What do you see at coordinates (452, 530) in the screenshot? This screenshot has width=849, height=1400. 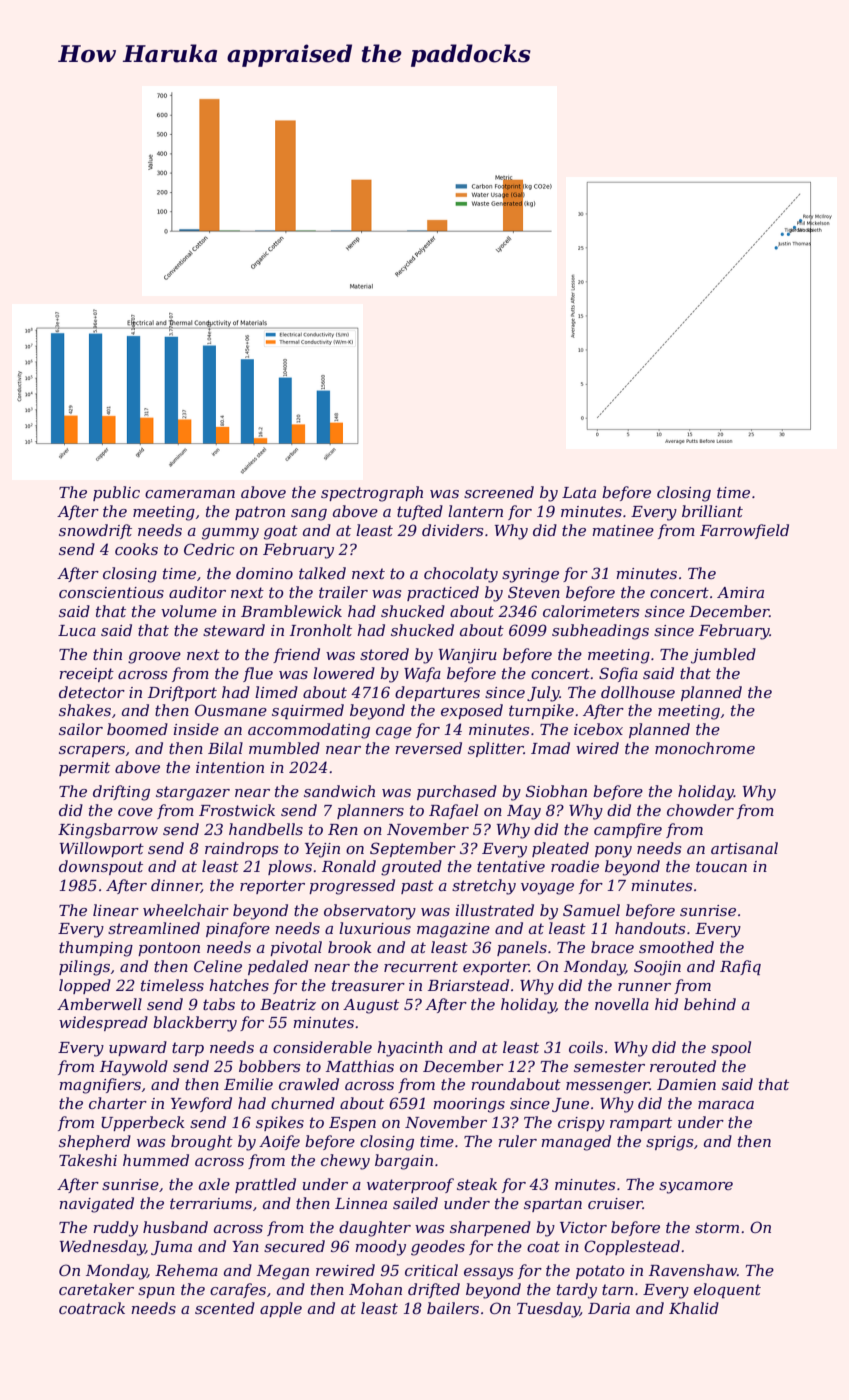 I see `dividers` at bounding box center [452, 530].
